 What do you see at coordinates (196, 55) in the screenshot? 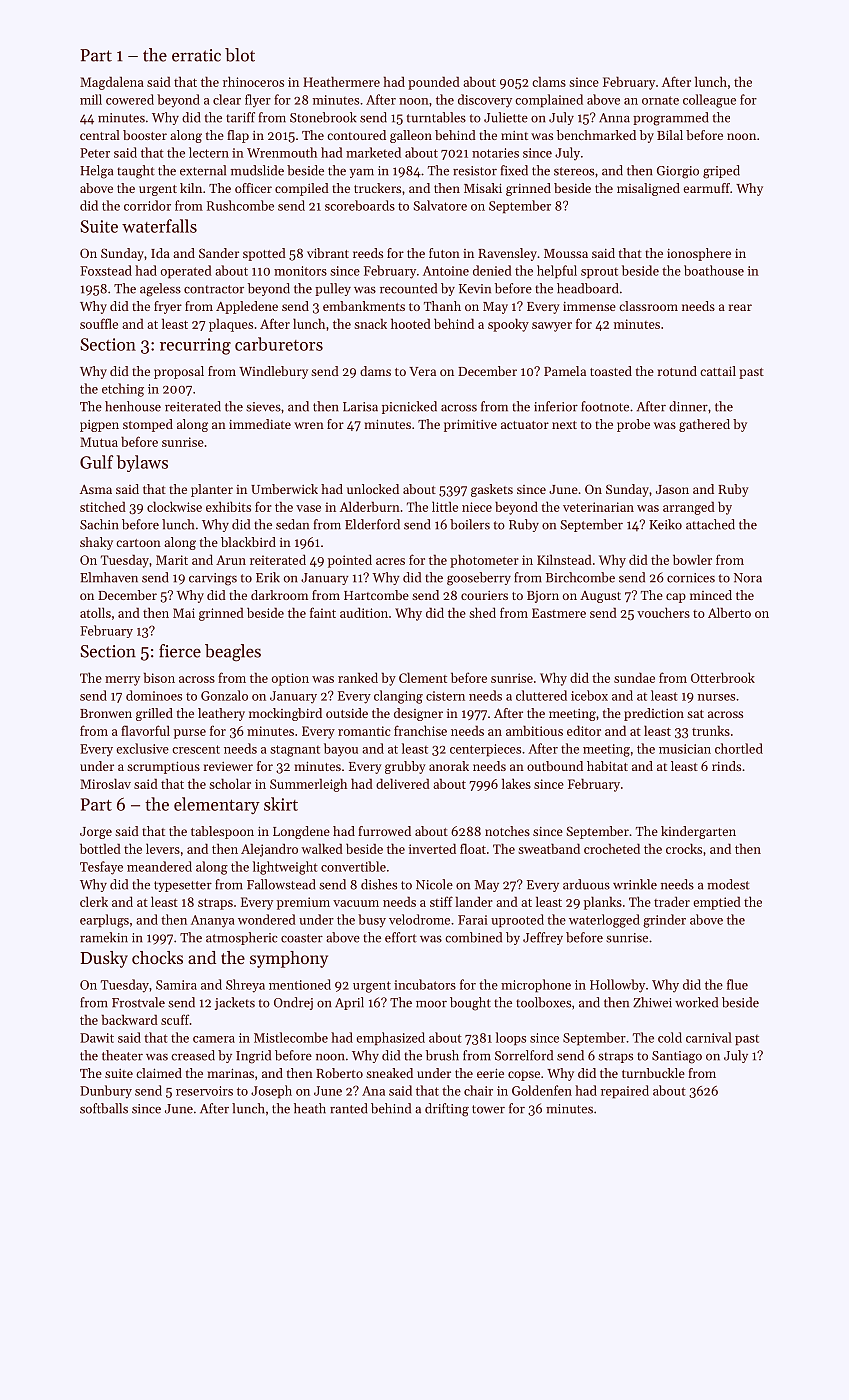
I see `erratic` at bounding box center [196, 55].
